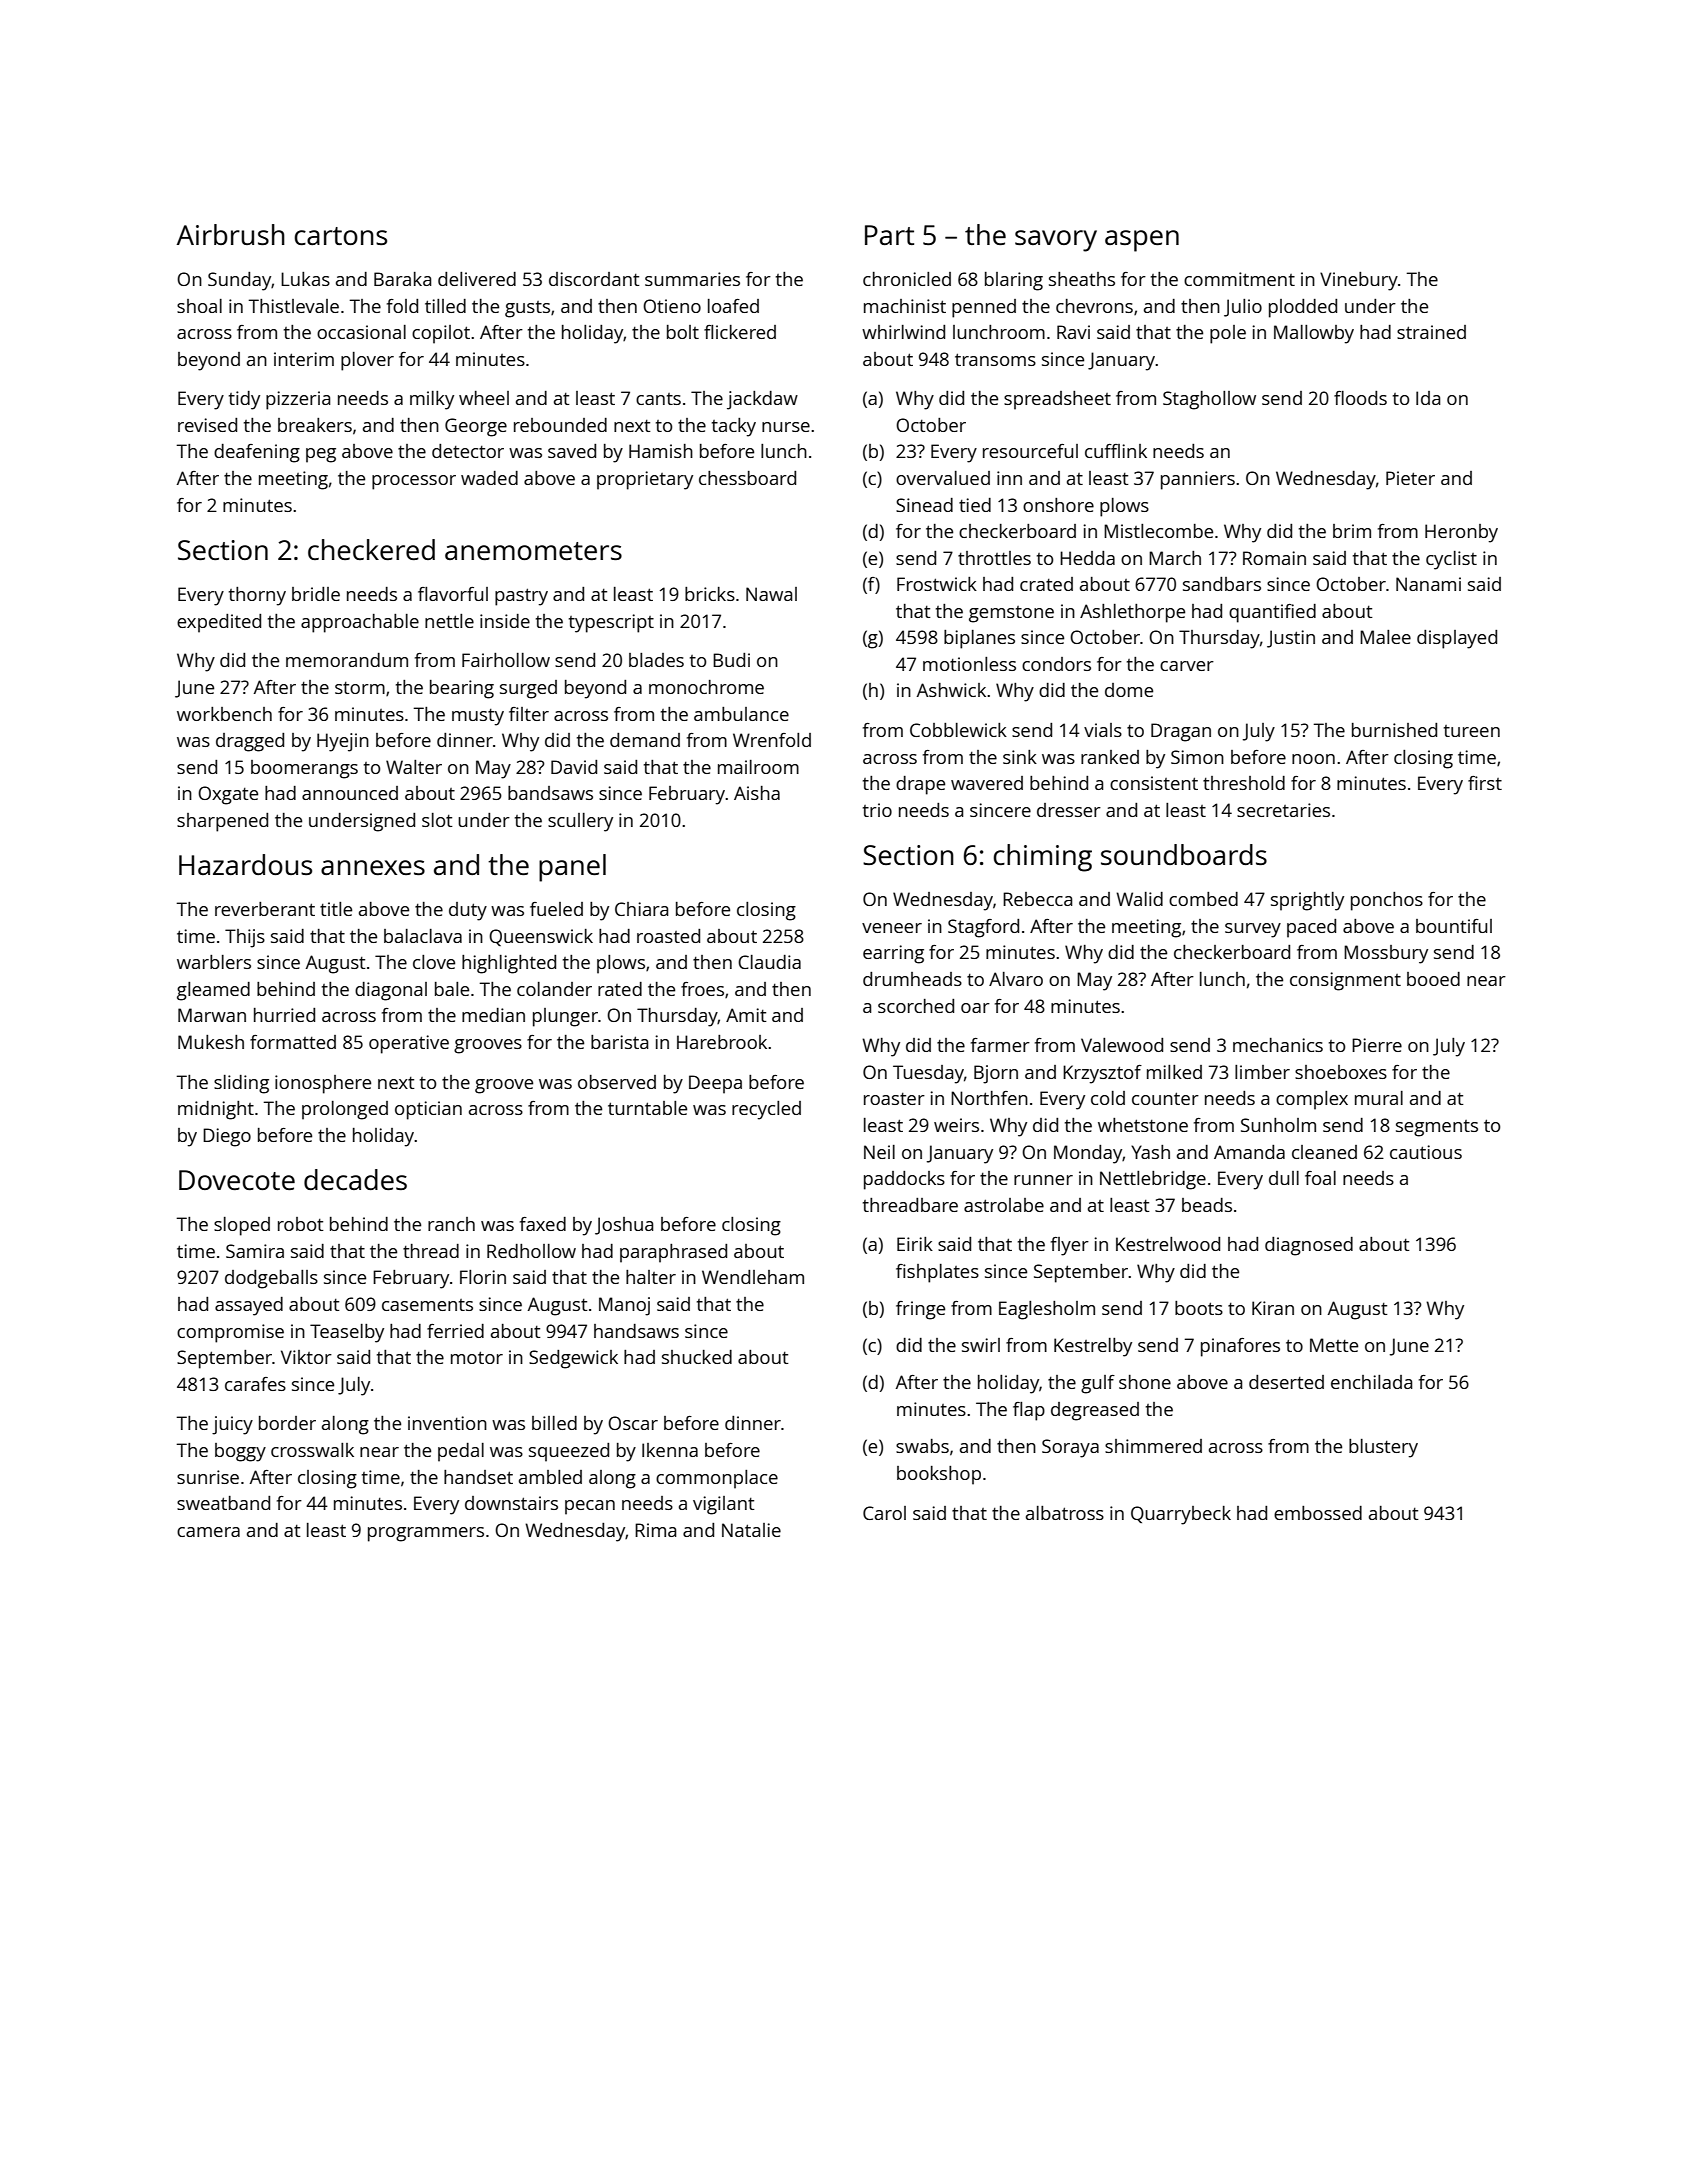 This screenshot has height=2178, width=1683. I want to click on tureen, so click(1472, 731).
